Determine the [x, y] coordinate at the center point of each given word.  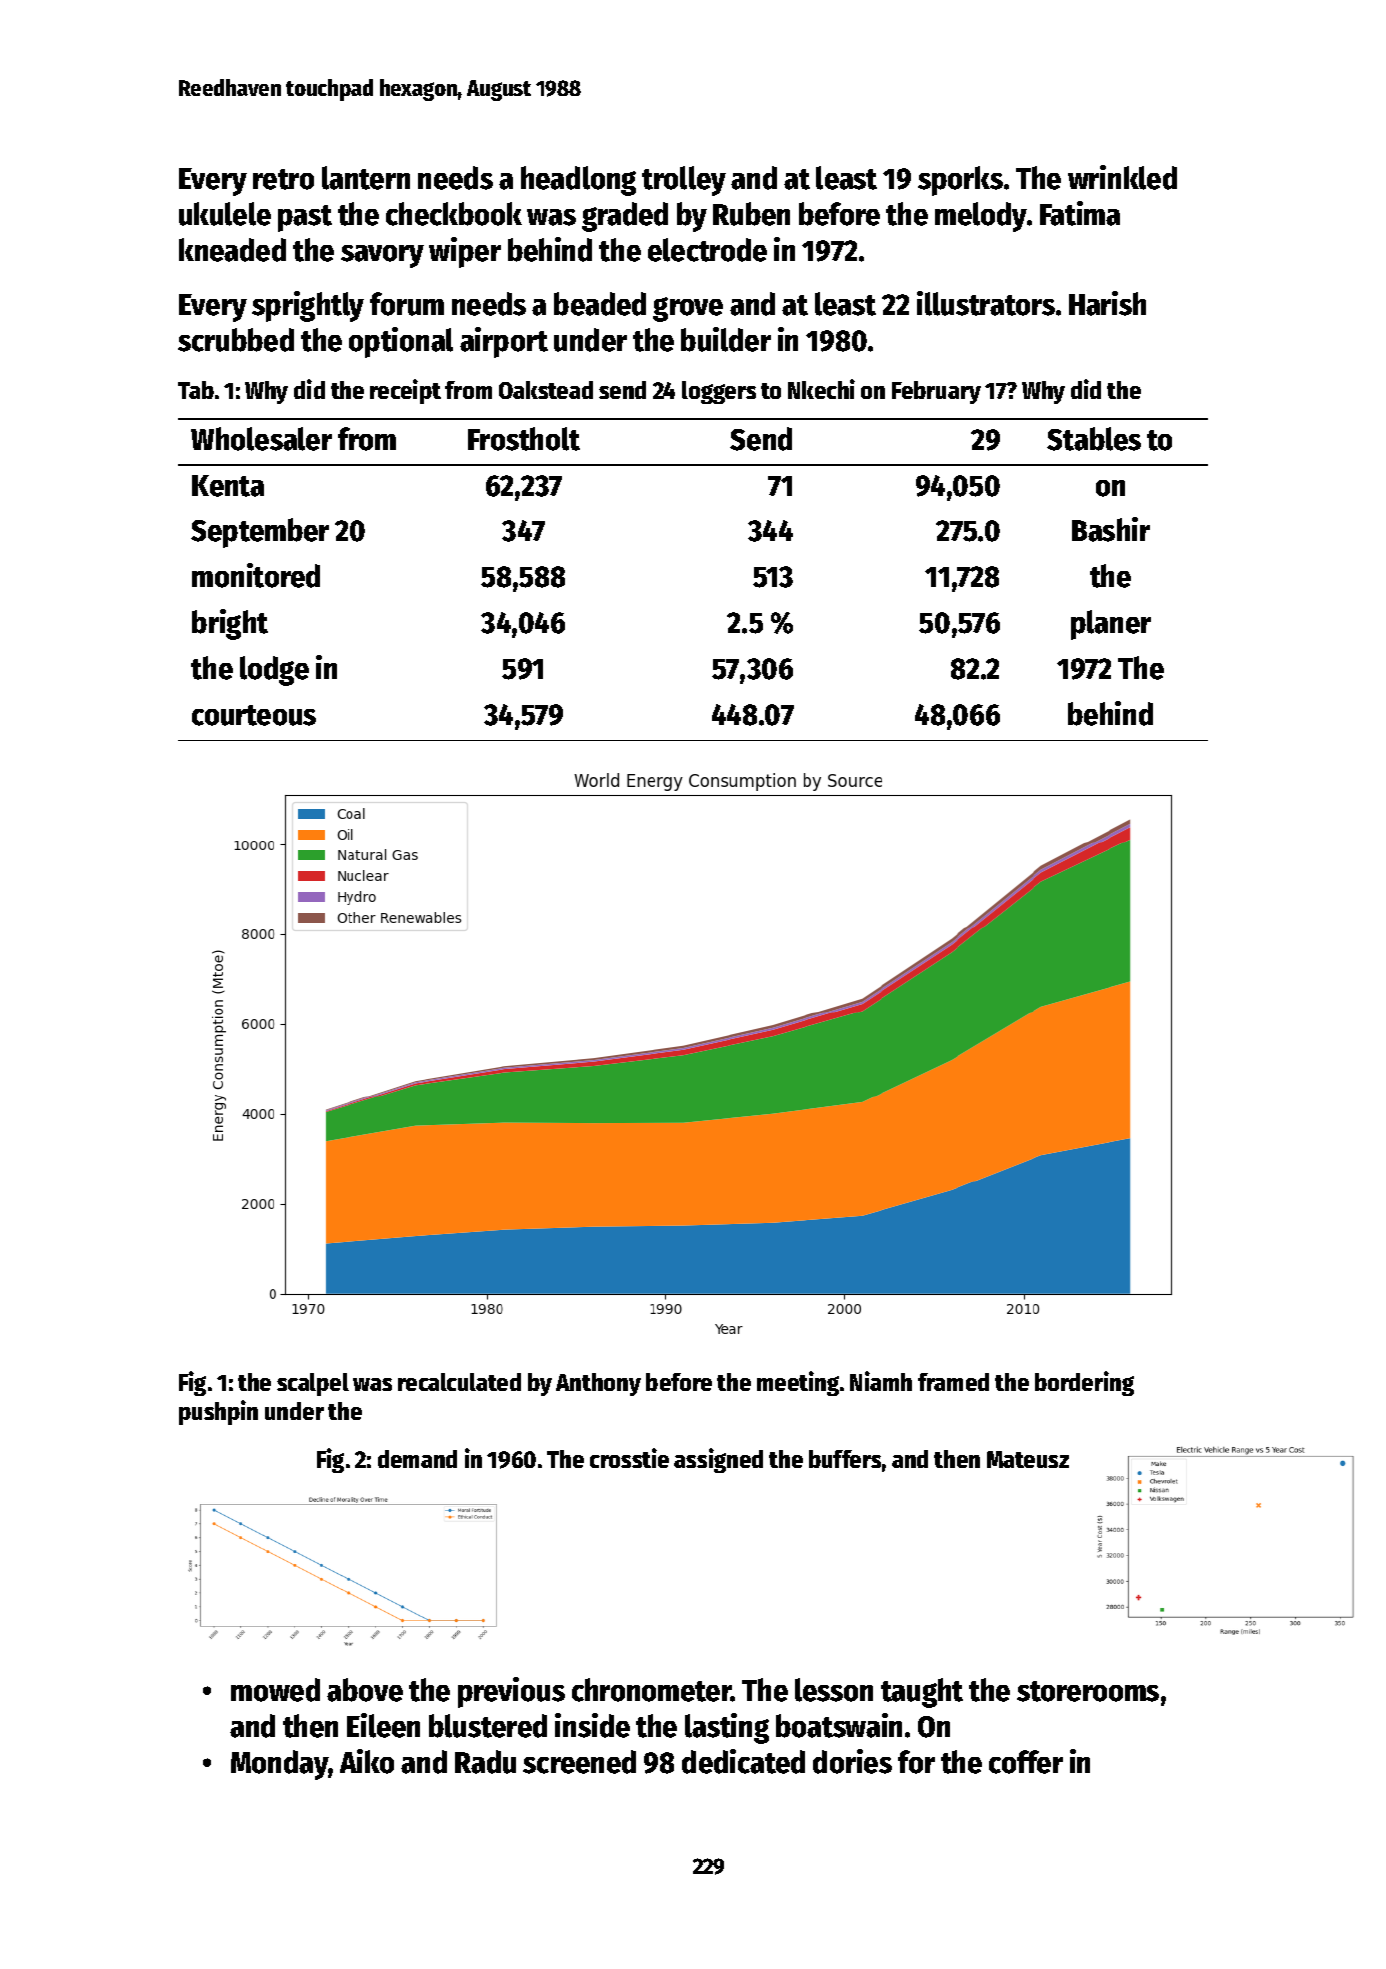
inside [592, 1725]
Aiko [367, 1761]
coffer [1026, 1762]
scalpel [313, 1384]
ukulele [225, 214]
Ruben [751, 214]
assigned [718, 1460]
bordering [1084, 1383]
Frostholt [524, 439]
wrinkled [1122, 177]
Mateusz [1028, 1459]
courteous [254, 715]
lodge [274, 671]
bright [230, 624]
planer [1111, 625]
